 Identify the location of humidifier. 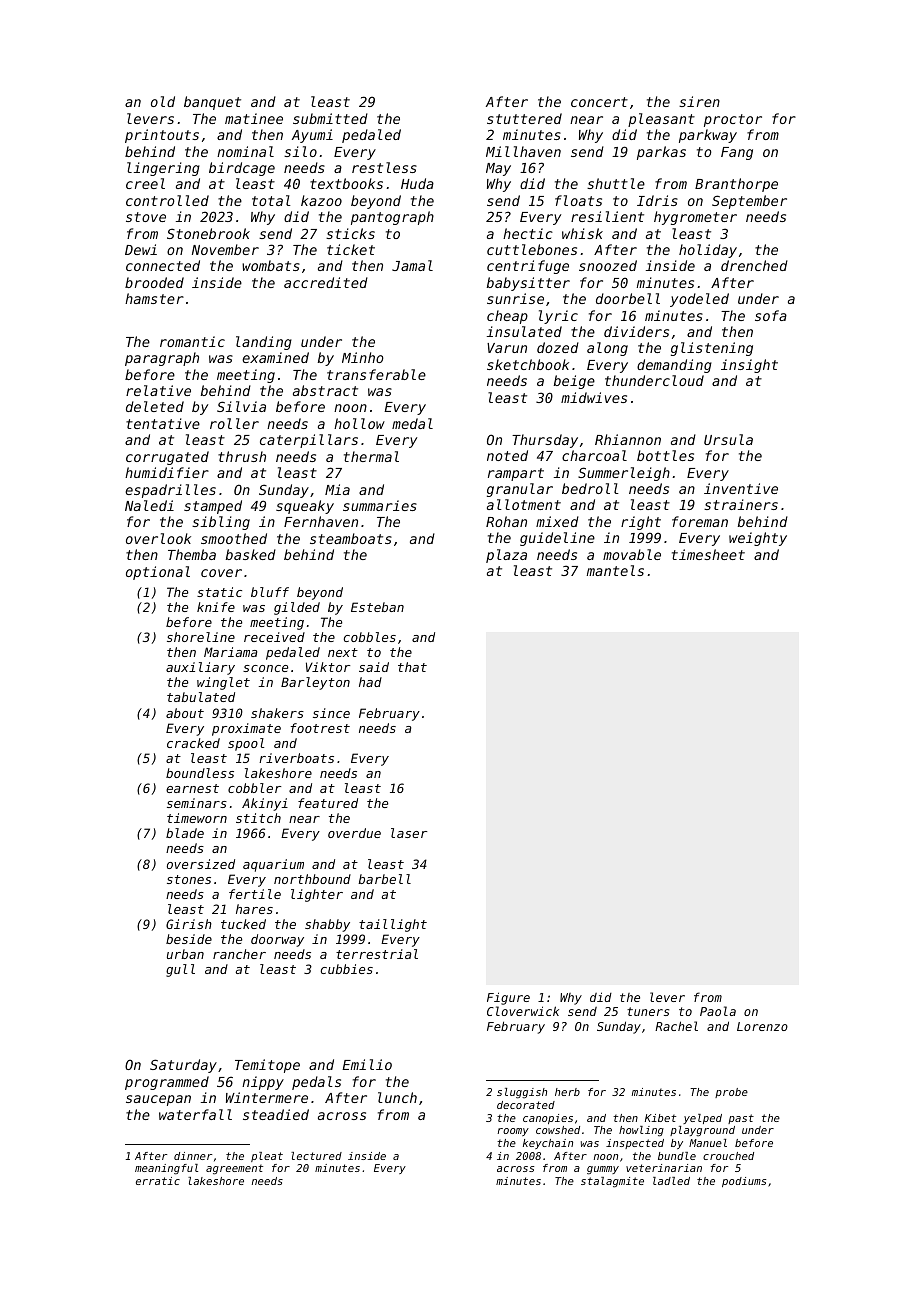
(167, 472).
